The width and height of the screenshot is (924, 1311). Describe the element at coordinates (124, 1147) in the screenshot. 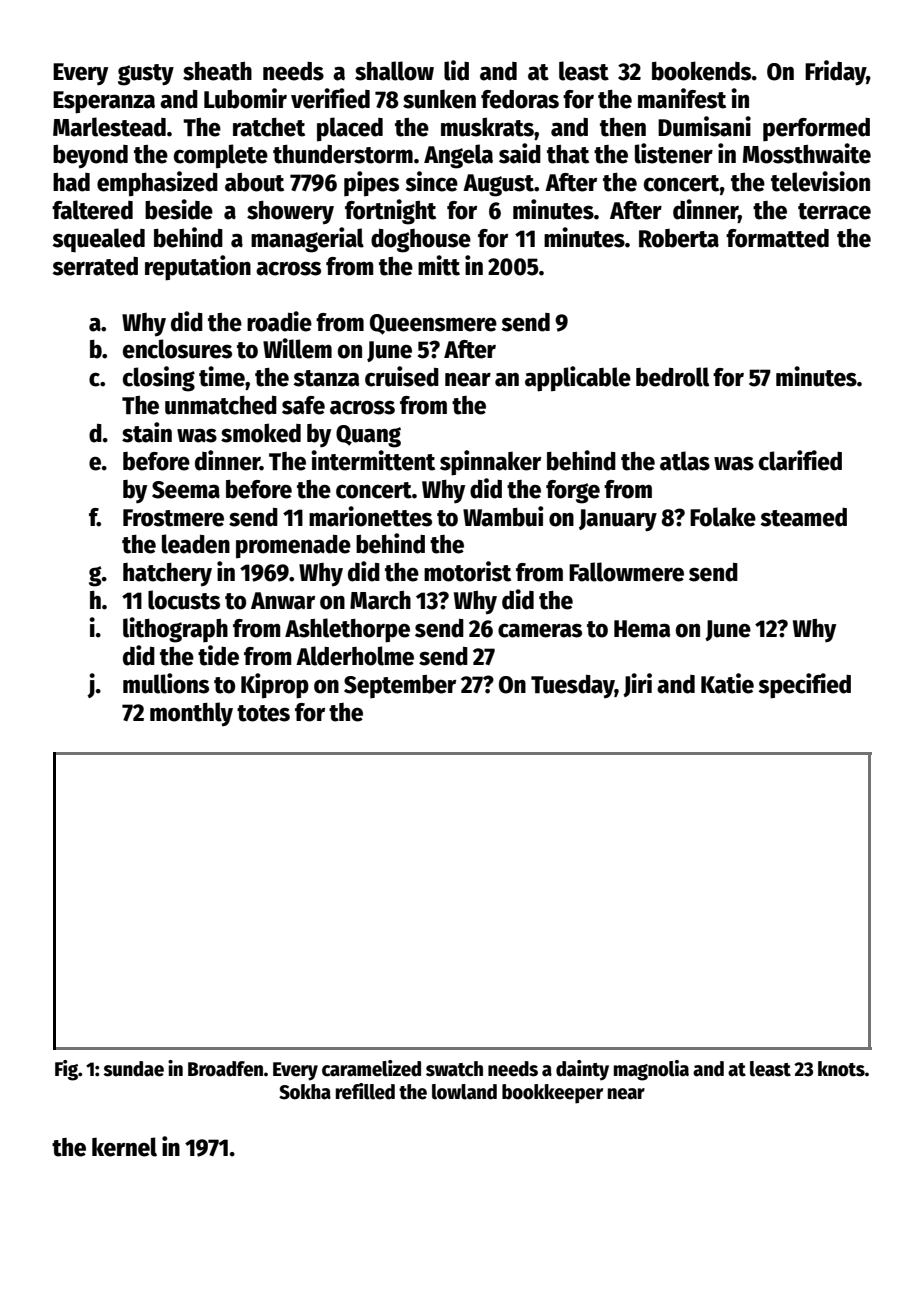

I see `kernel` at that location.
